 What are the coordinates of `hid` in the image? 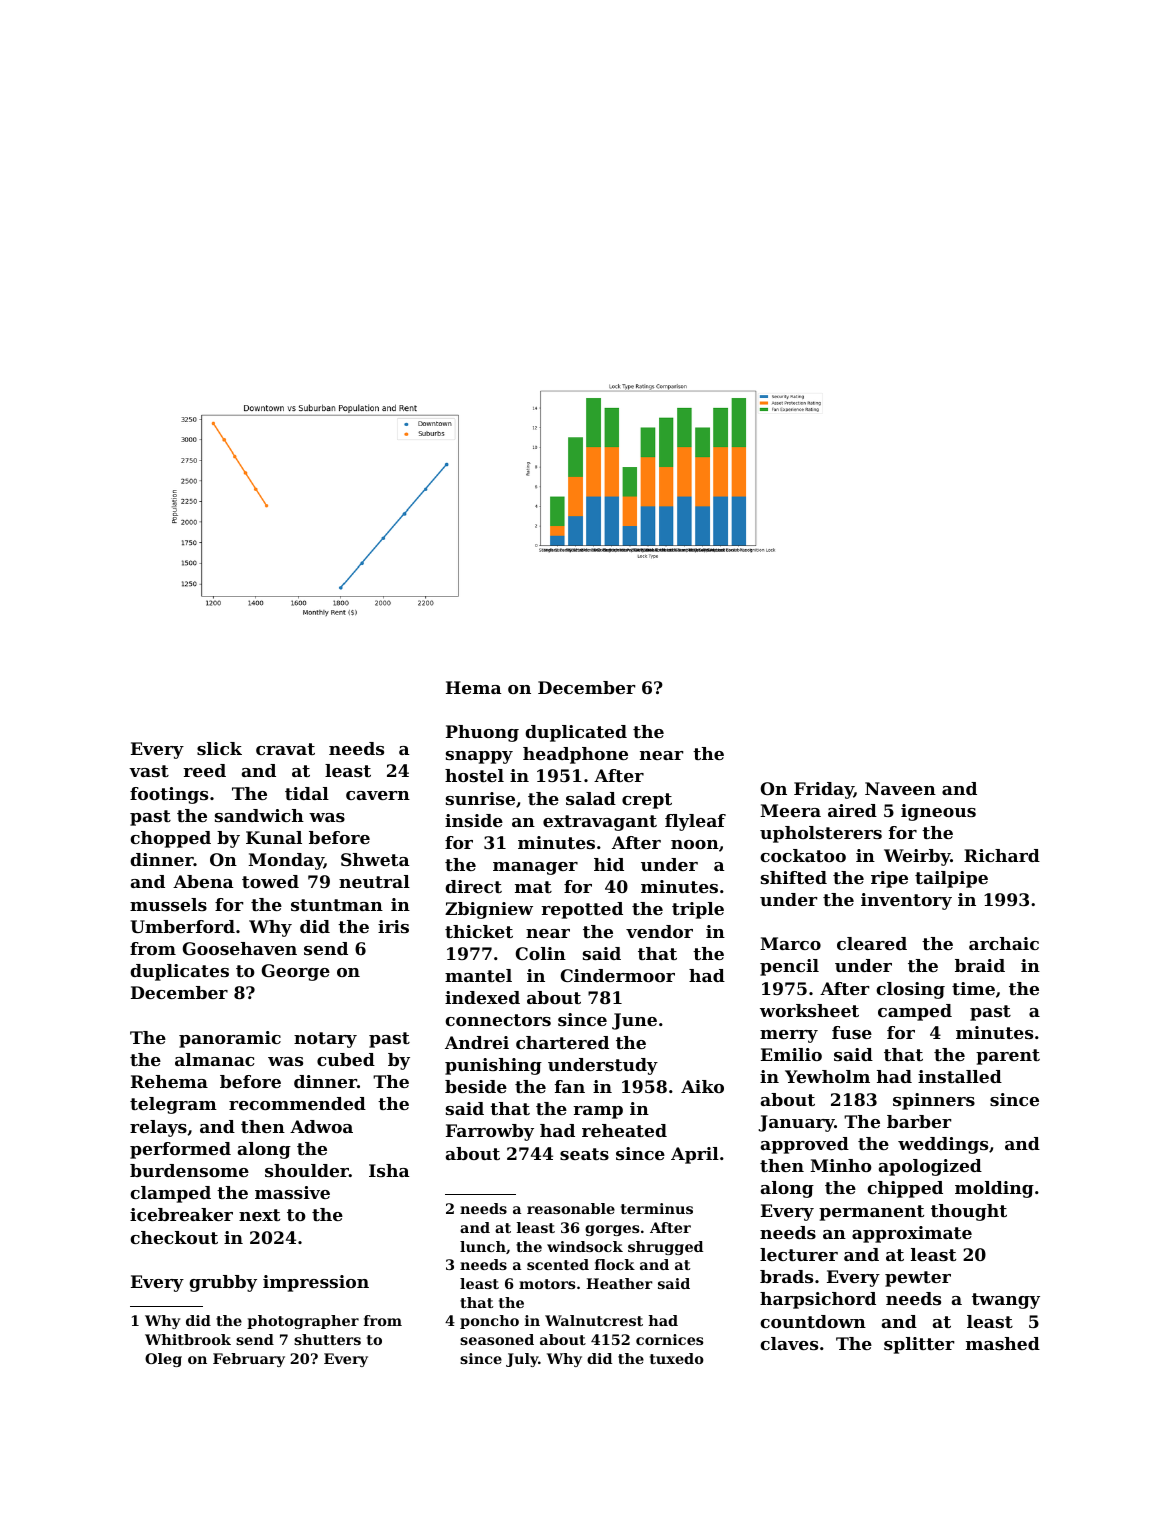 It's located at (609, 864).
